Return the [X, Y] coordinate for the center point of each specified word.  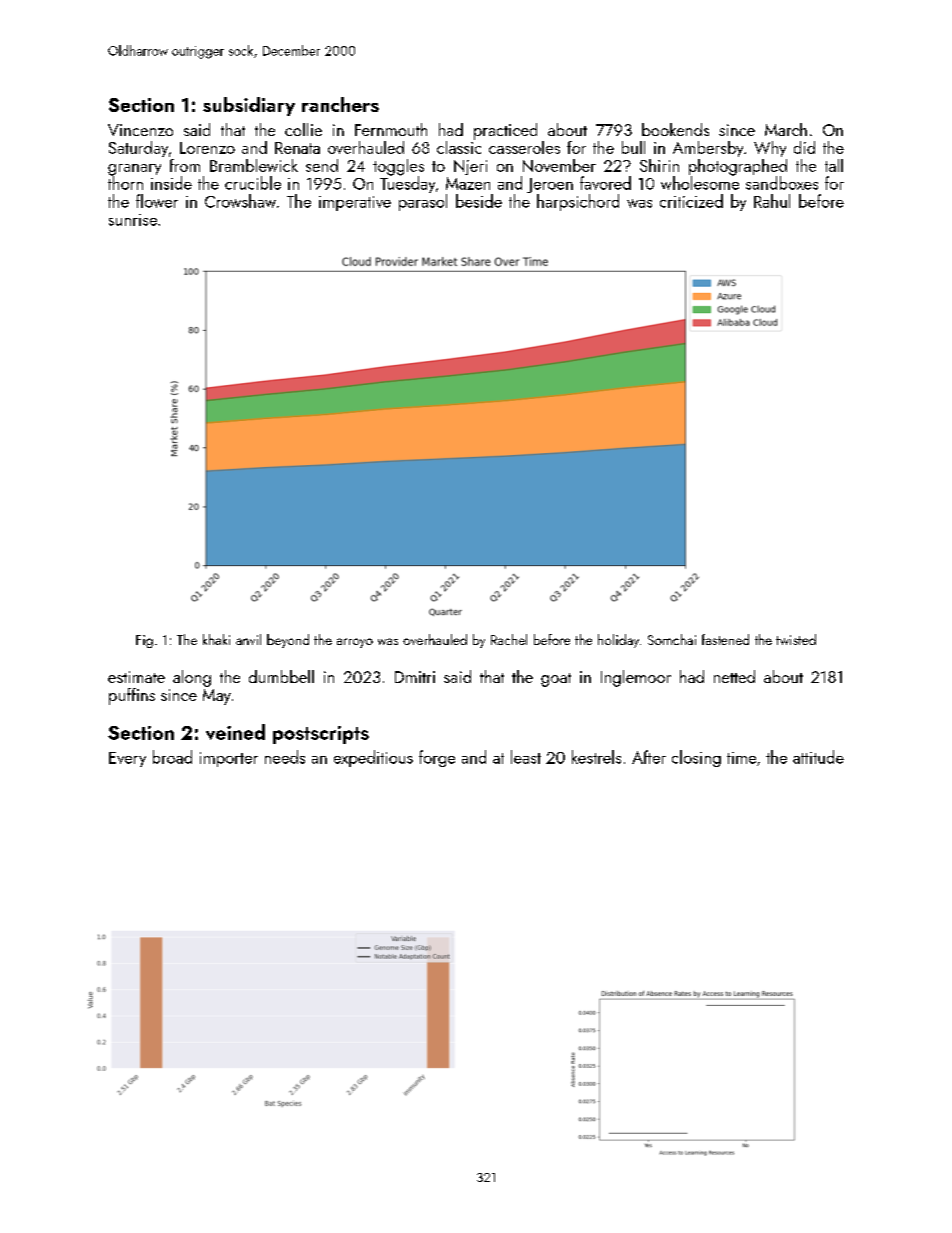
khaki [216, 639]
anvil [248, 639]
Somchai [672, 639]
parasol [423, 202]
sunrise [133, 220]
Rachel [509, 639]
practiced [505, 131]
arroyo [355, 643]
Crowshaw [240, 201]
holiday [618, 641]
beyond [288, 641]
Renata [297, 148]
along [192, 678]
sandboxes [782, 183]
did [804, 147]
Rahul [772, 201]
